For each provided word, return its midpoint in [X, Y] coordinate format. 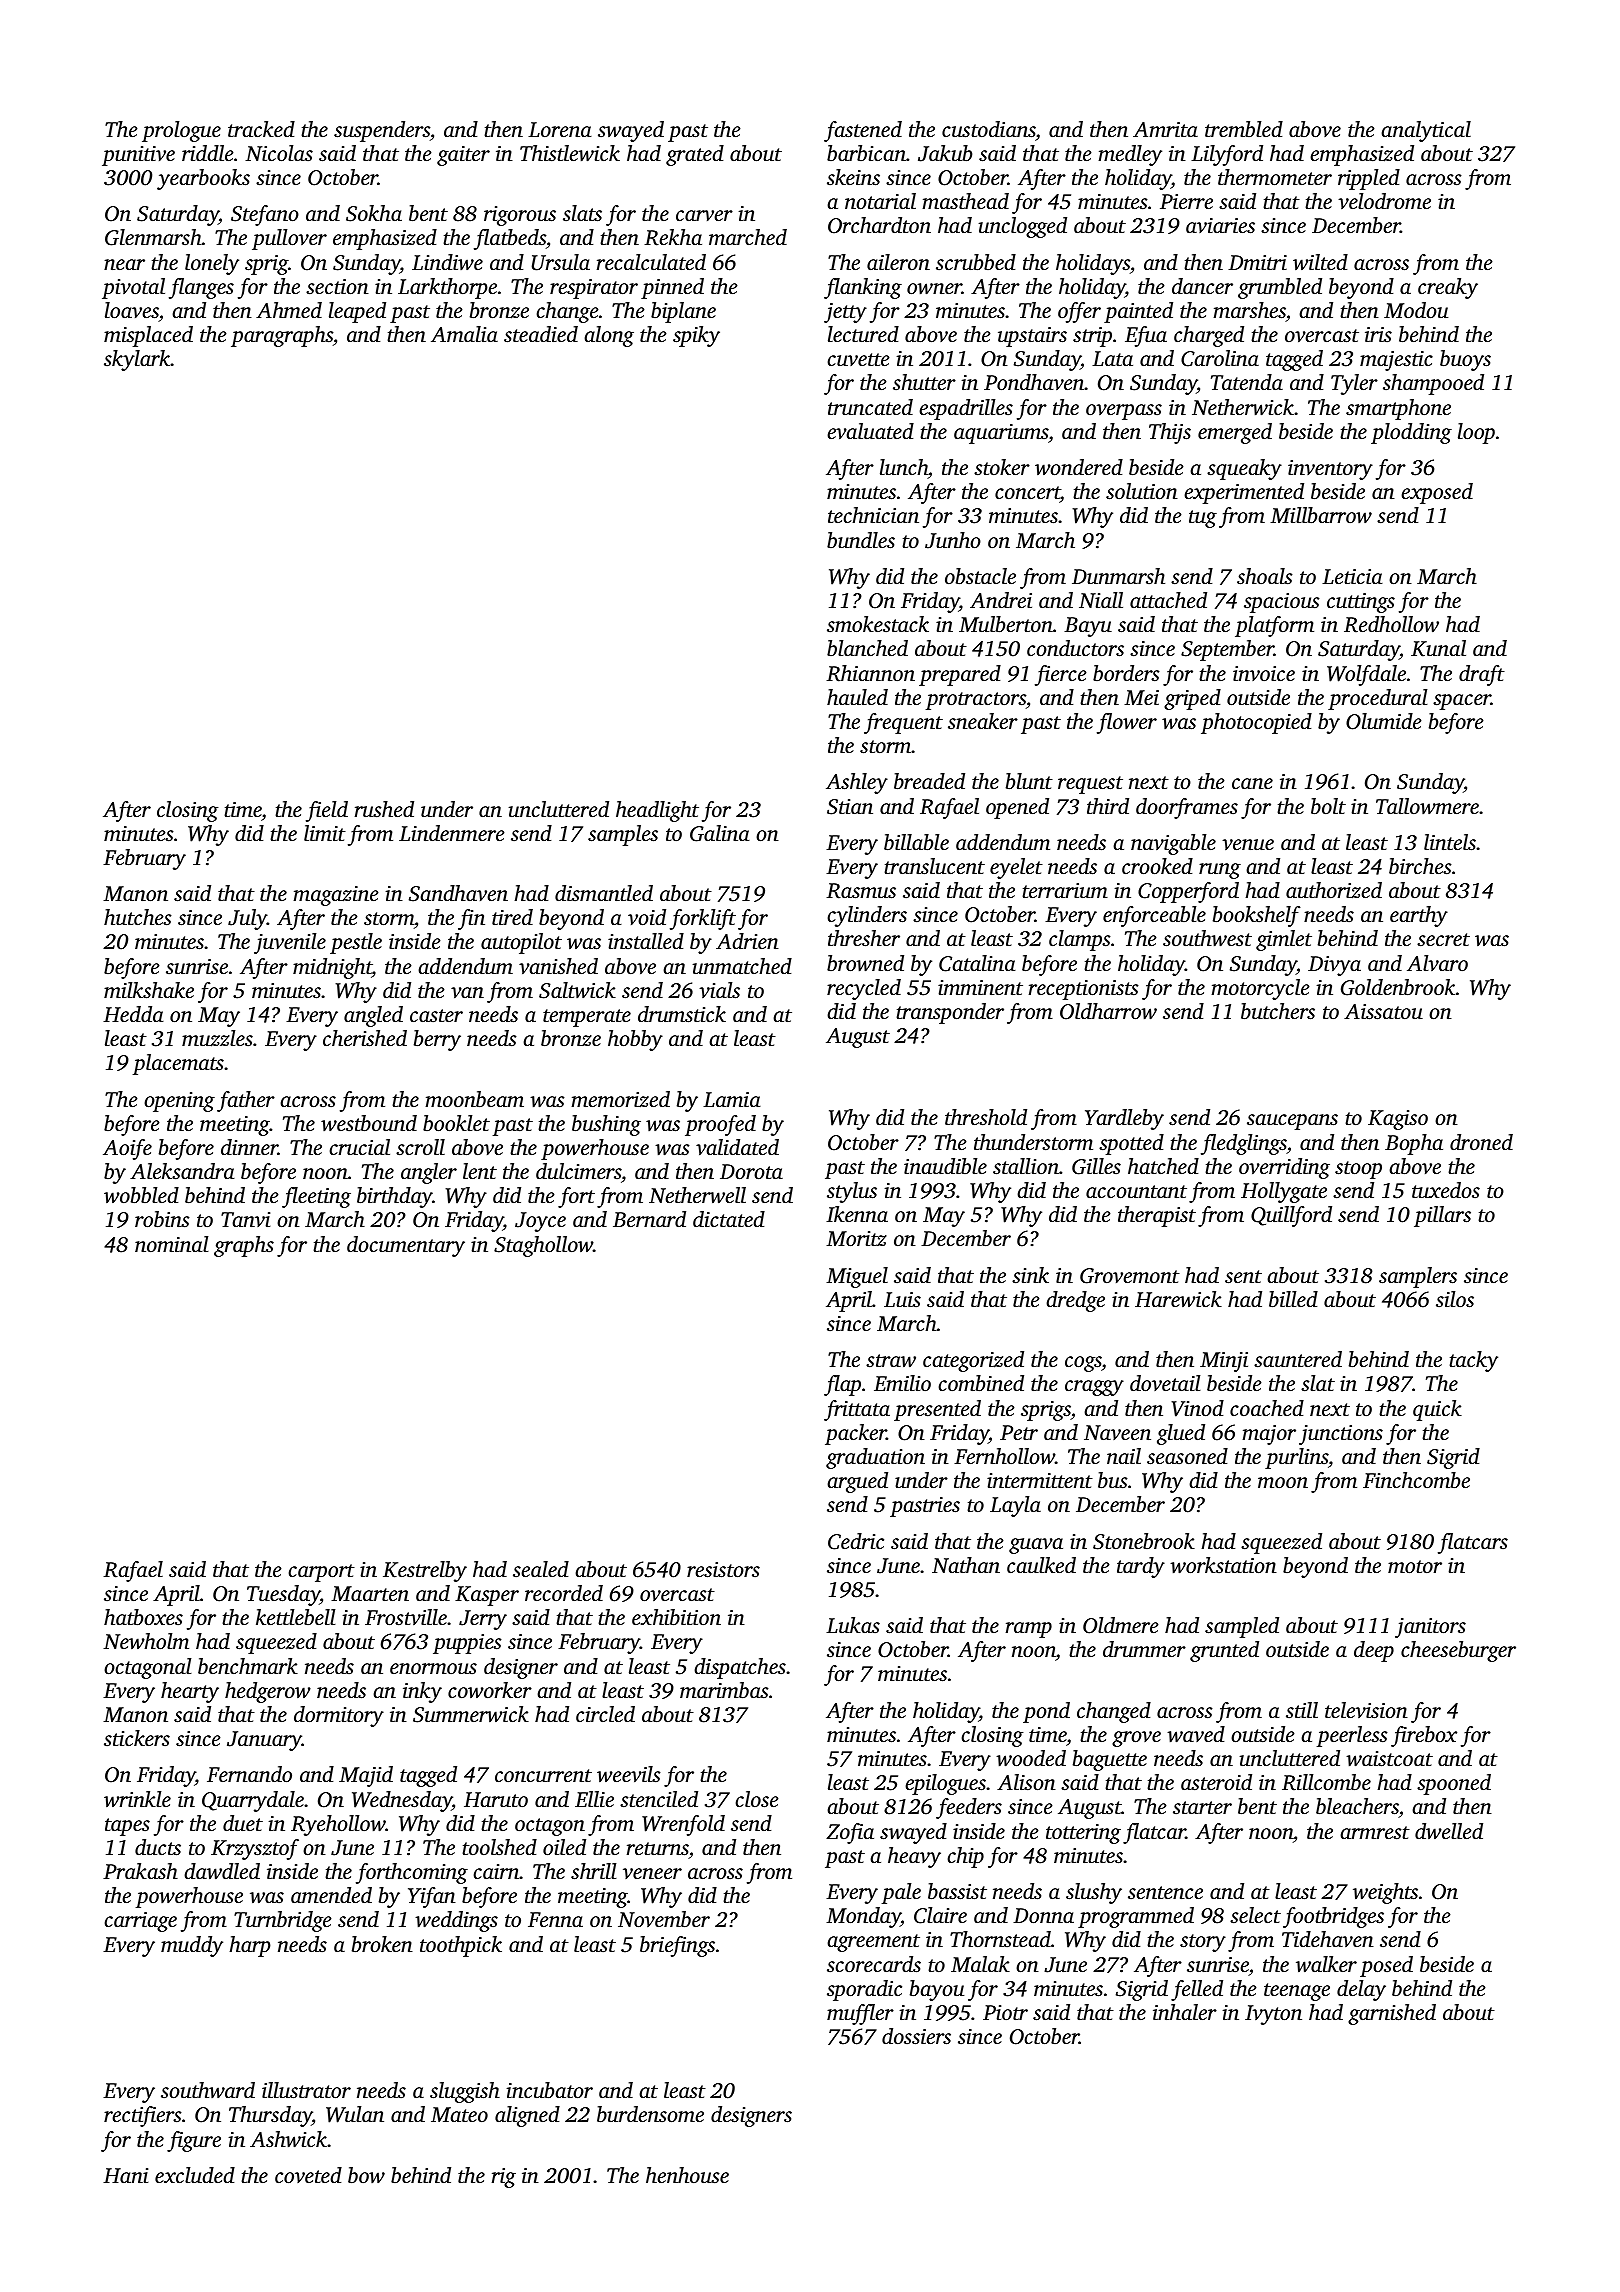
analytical [1426, 131]
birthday [395, 1197]
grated [695, 155]
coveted [308, 2175]
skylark [137, 360]
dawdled [222, 1871]
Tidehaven [1328, 1939]
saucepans [1292, 1122]
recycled [864, 989]
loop [1476, 433]
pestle [356, 943]
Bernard [649, 1219]
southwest [1207, 938]
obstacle [980, 576]
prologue [181, 131]
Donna [1043, 1915]
